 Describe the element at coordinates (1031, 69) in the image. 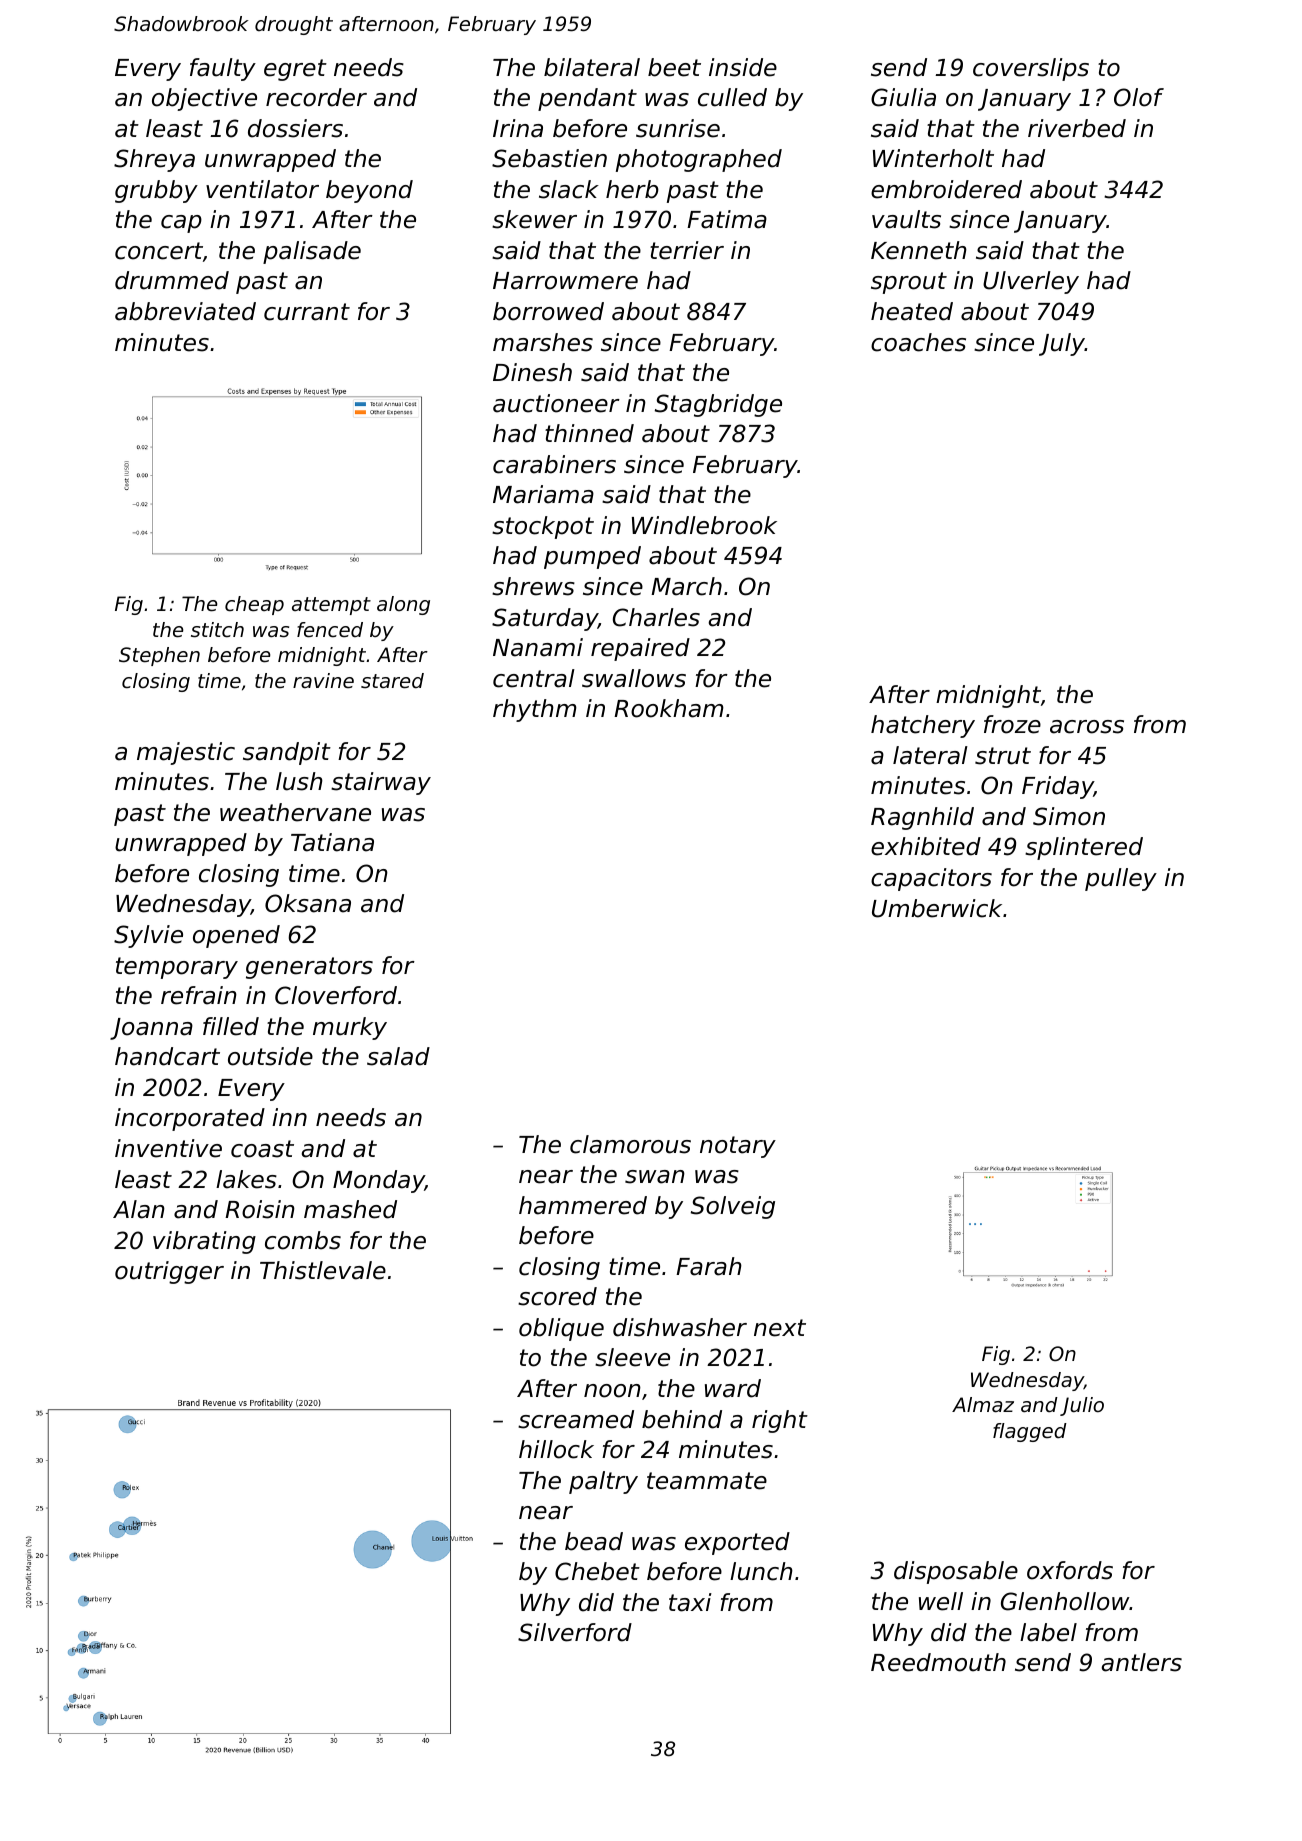

I see `coverslips` at that location.
